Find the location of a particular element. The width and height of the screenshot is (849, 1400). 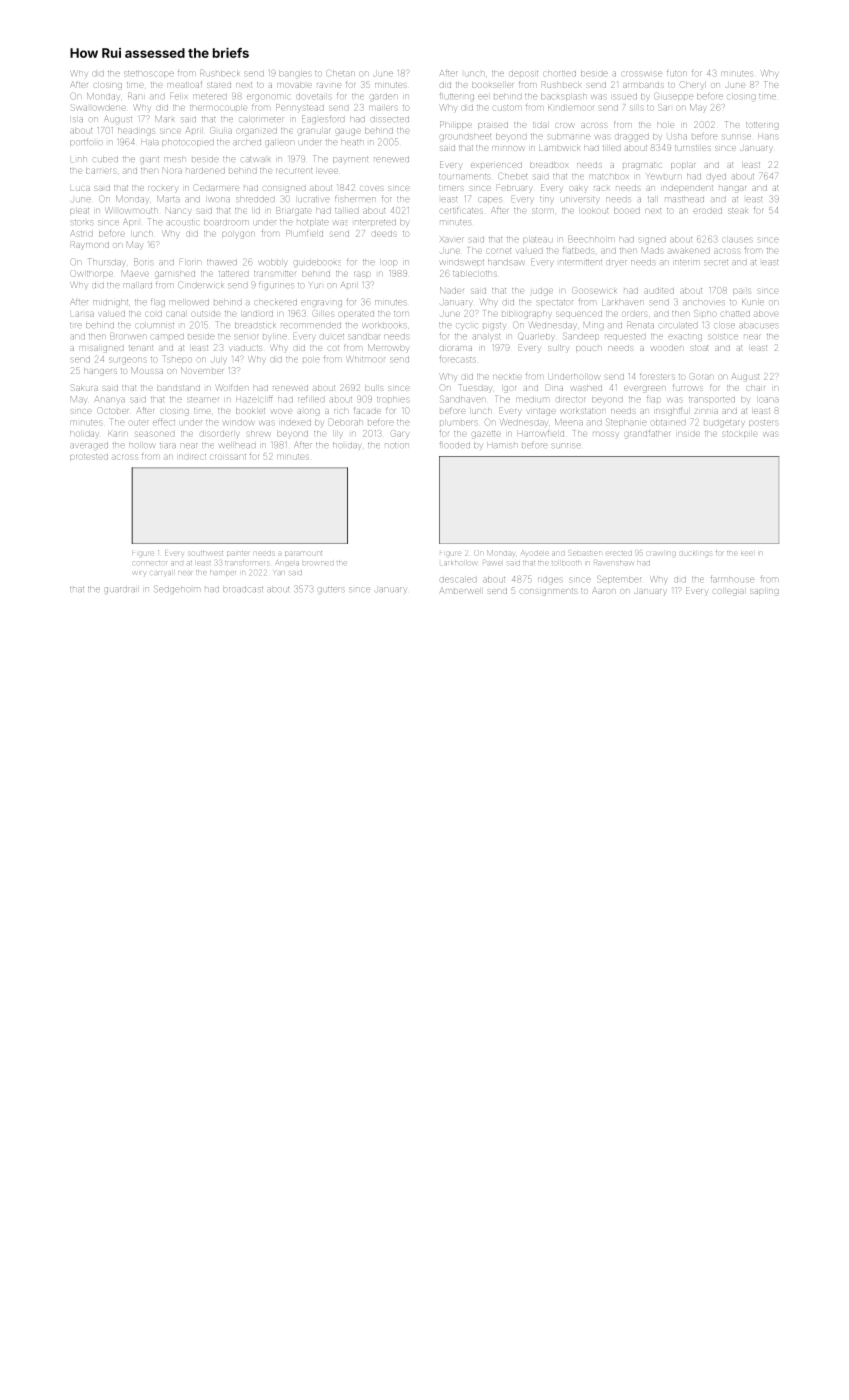

tidal is located at coordinates (540, 125).
